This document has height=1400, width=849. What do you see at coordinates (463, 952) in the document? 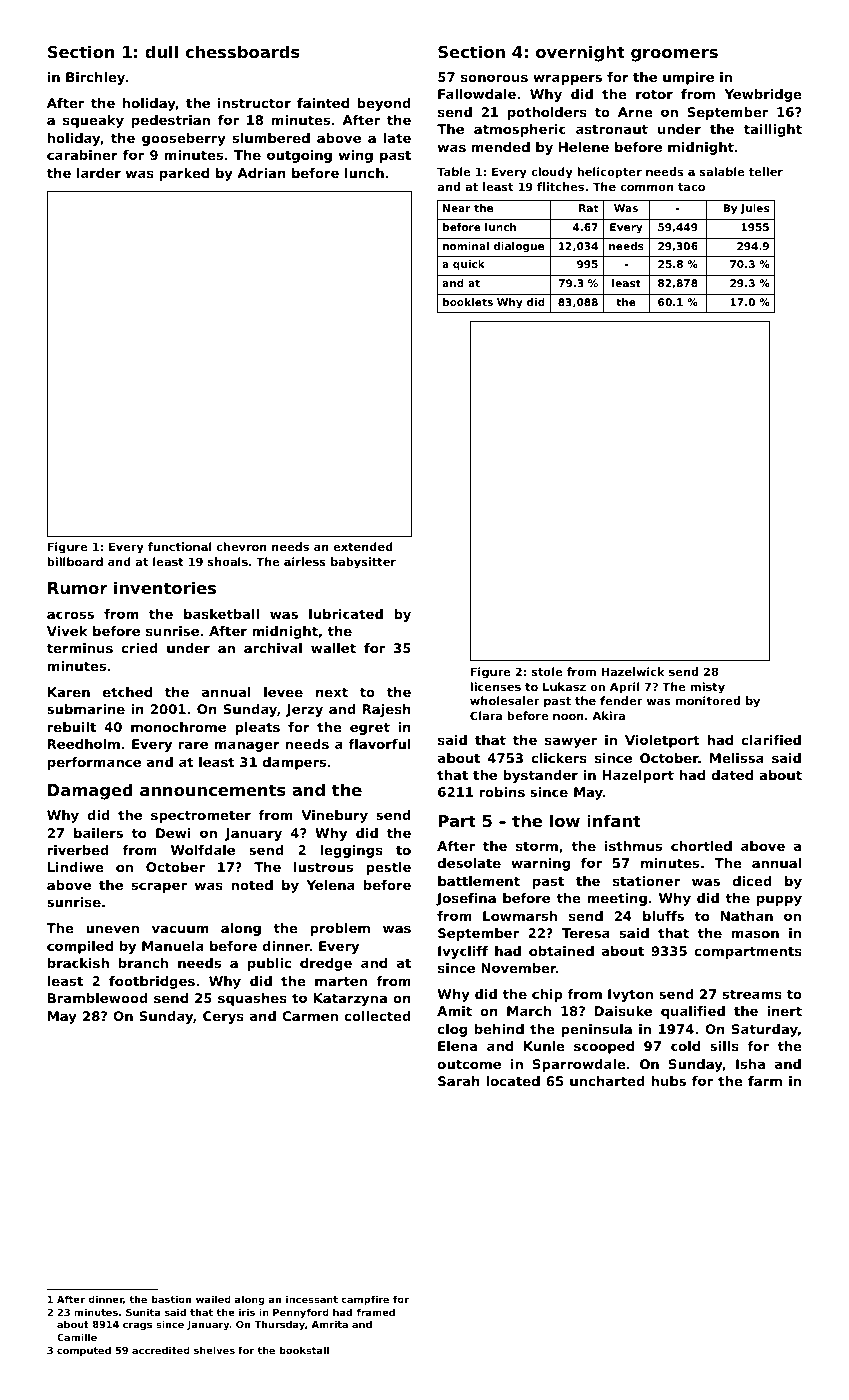
I see `Ivycliff` at bounding box center [463, 952].
